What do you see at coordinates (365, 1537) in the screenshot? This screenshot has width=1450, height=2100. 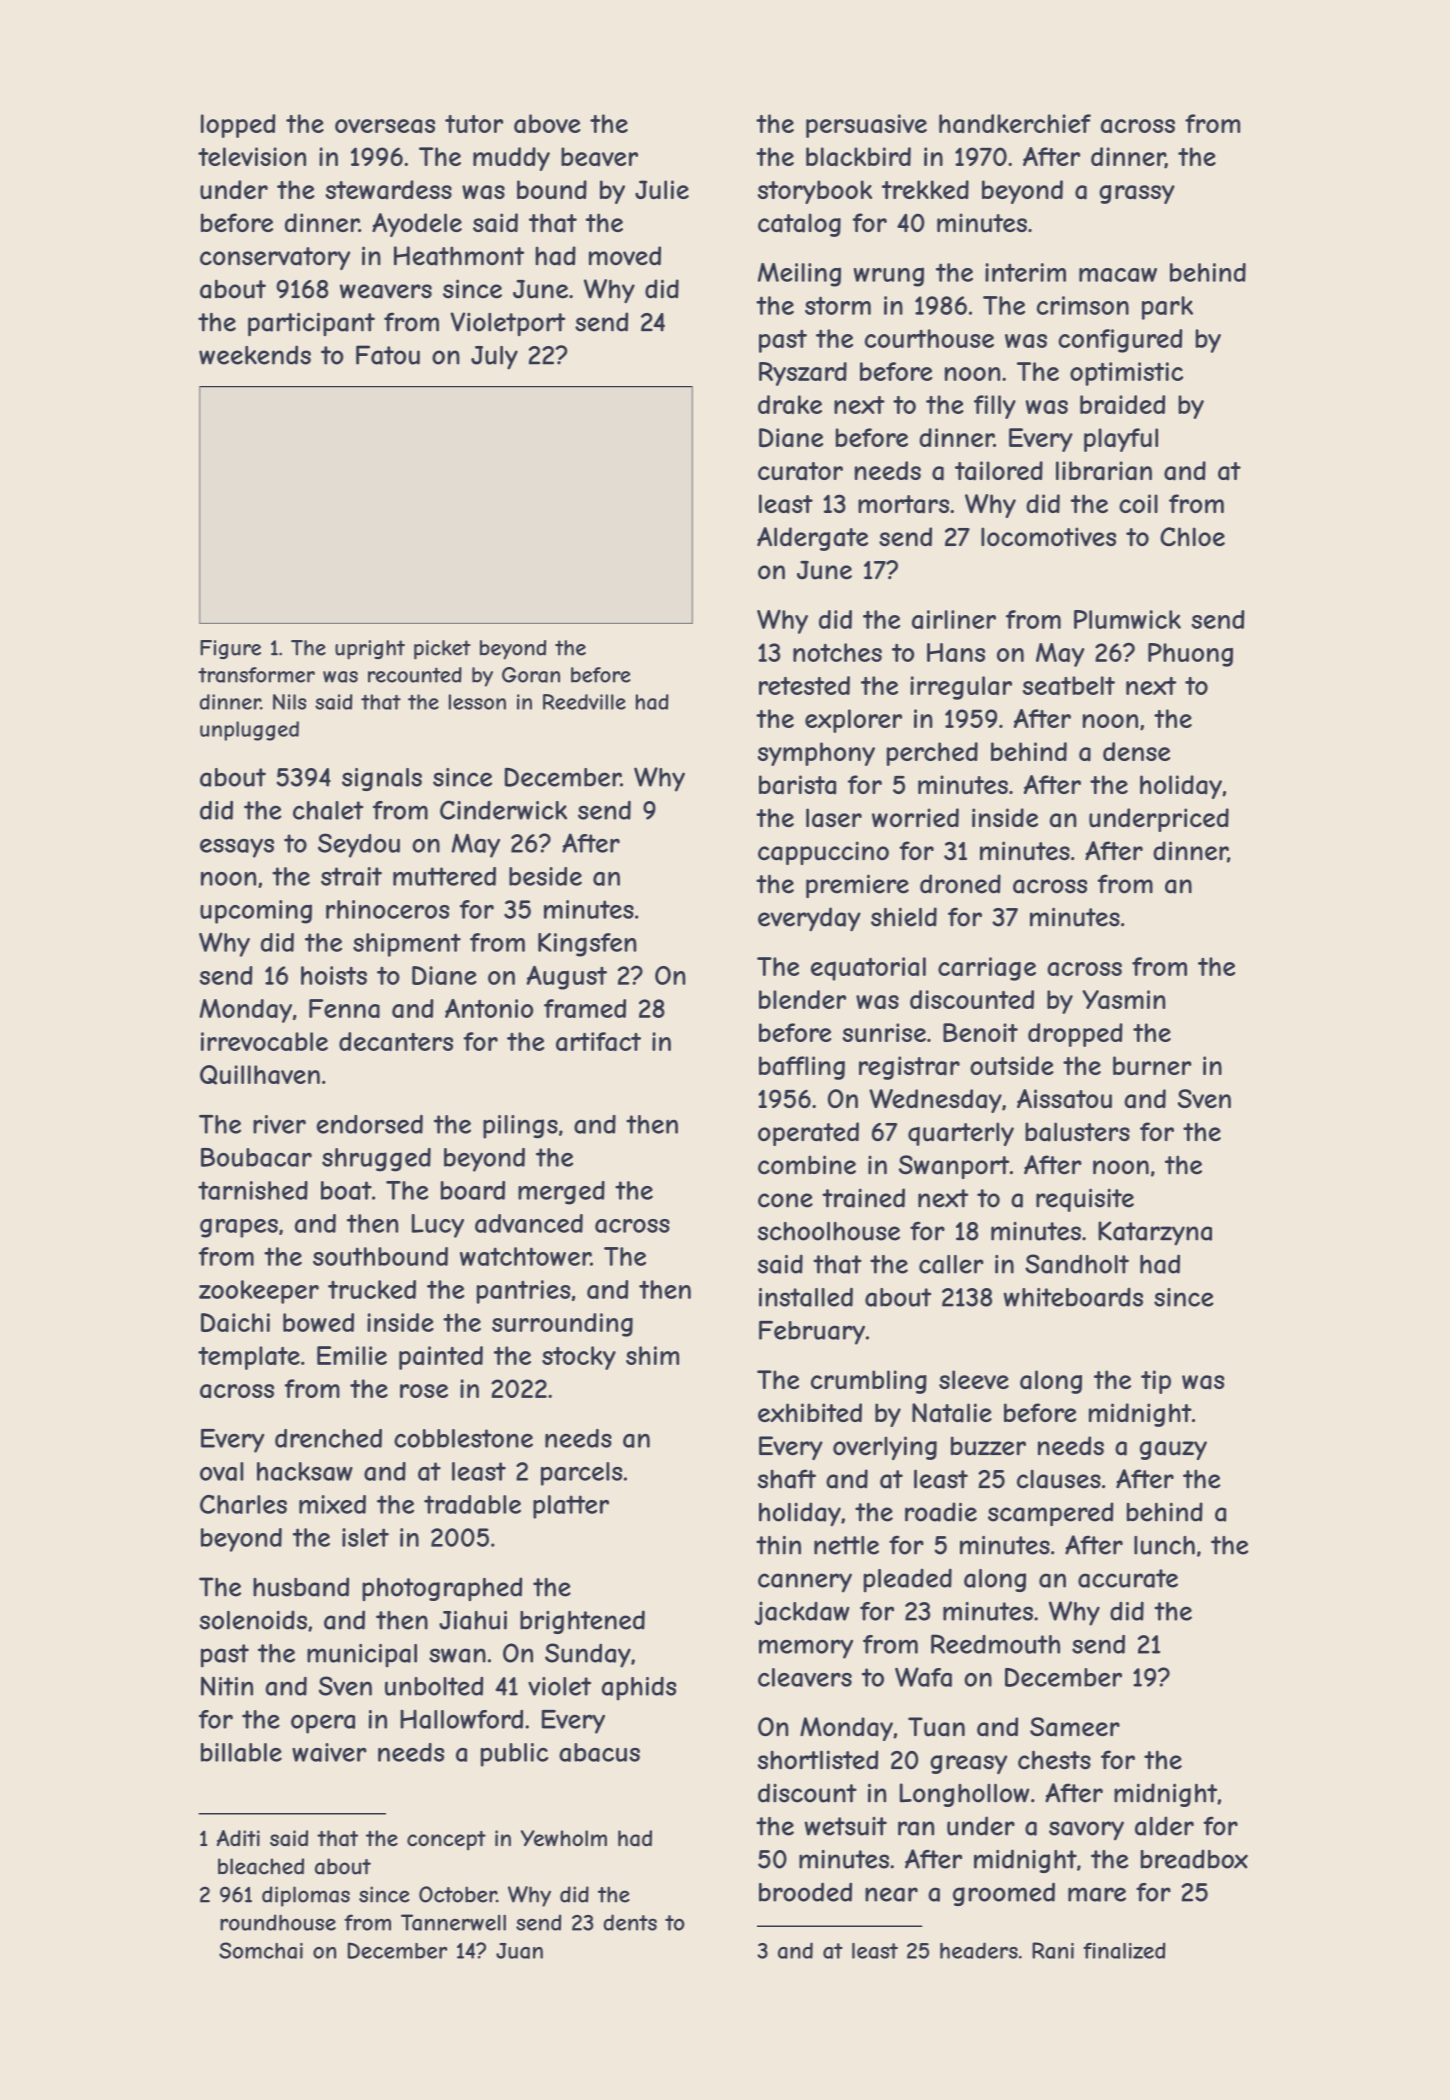 I see `islet` at bounding box center [365, 1537].
